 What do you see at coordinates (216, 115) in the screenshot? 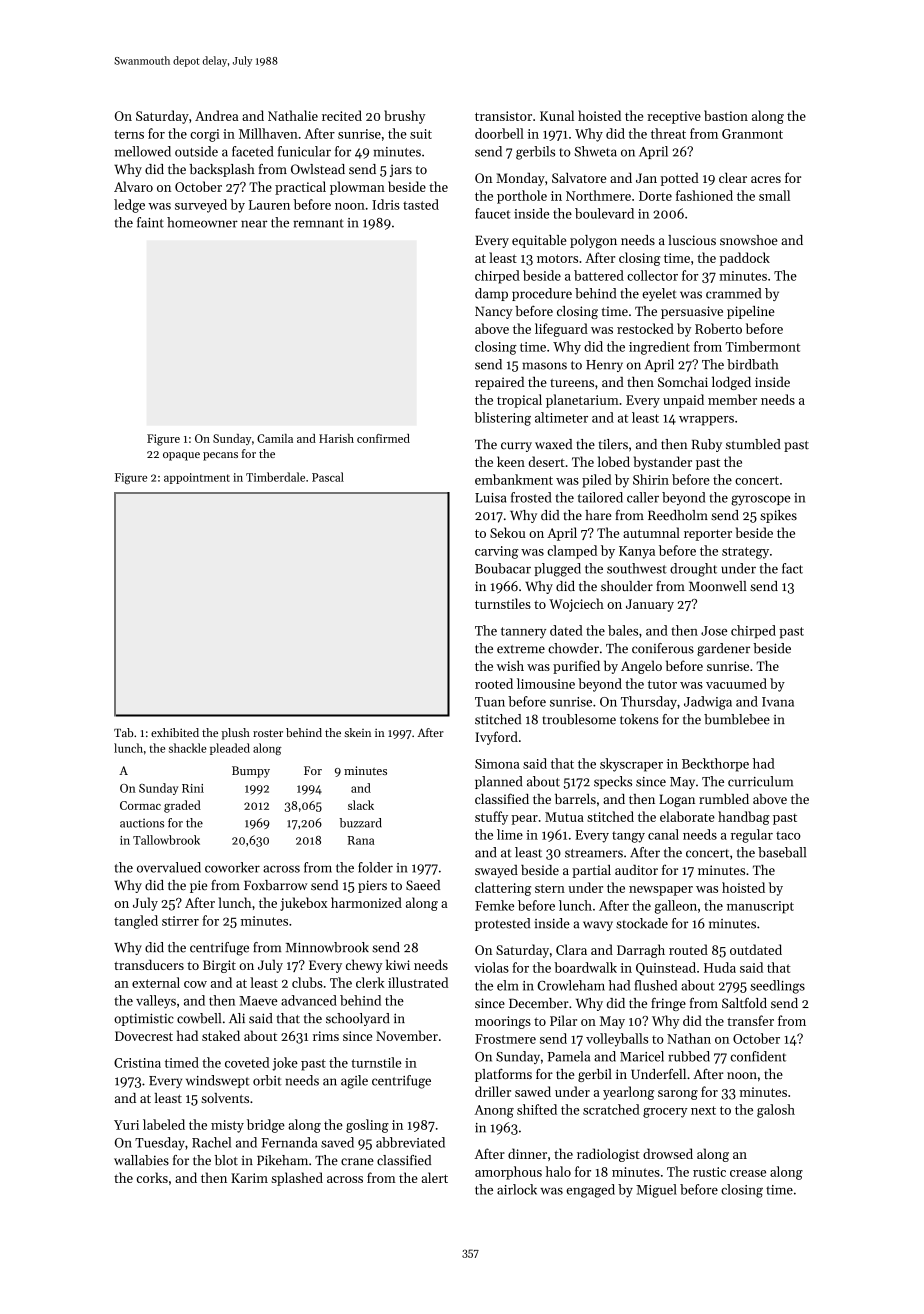
I see `Andrea` at bounding box center [216, 115].
